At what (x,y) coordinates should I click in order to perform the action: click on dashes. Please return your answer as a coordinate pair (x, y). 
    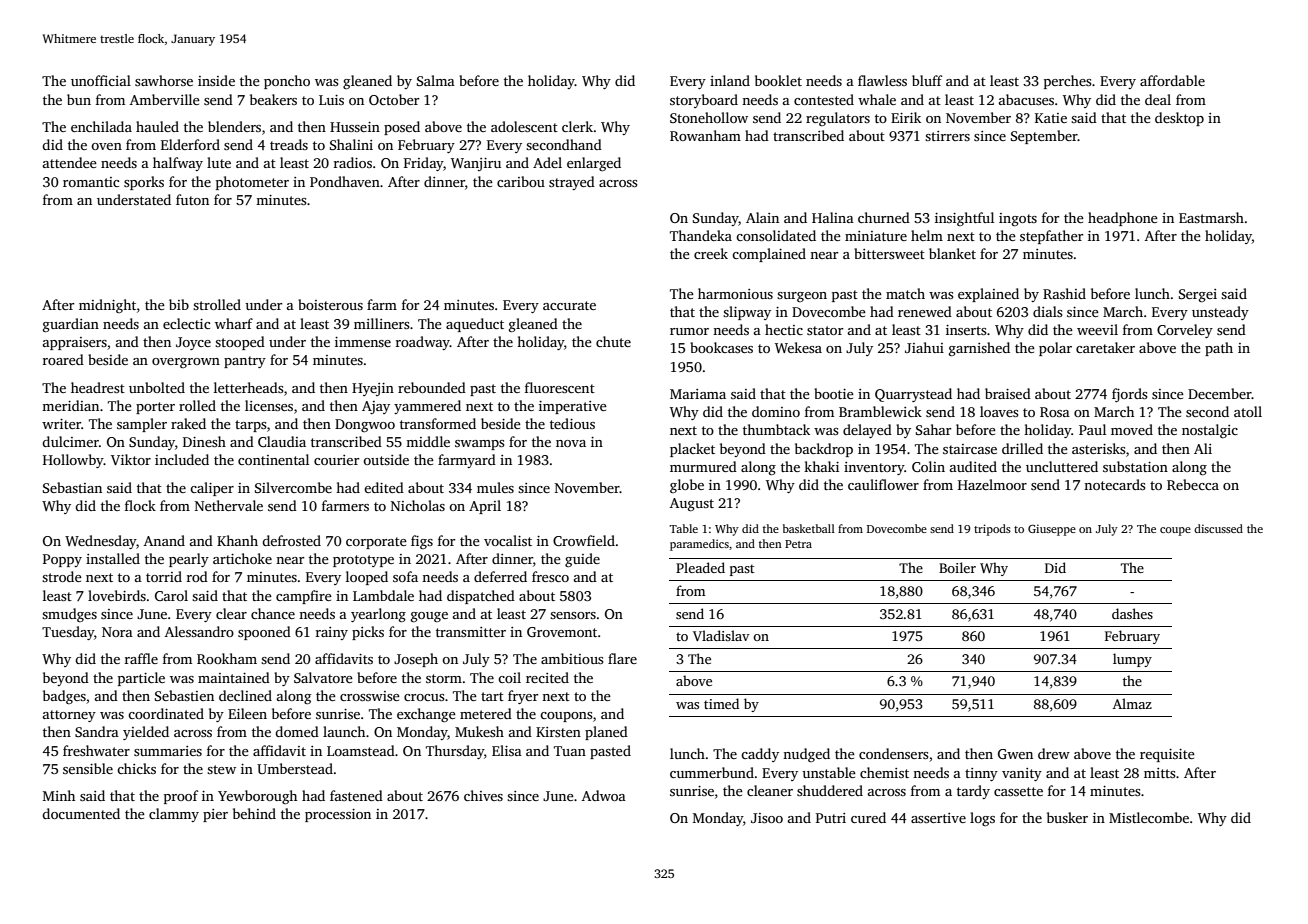
    Looking at the image, I should click on (1132, 613).
